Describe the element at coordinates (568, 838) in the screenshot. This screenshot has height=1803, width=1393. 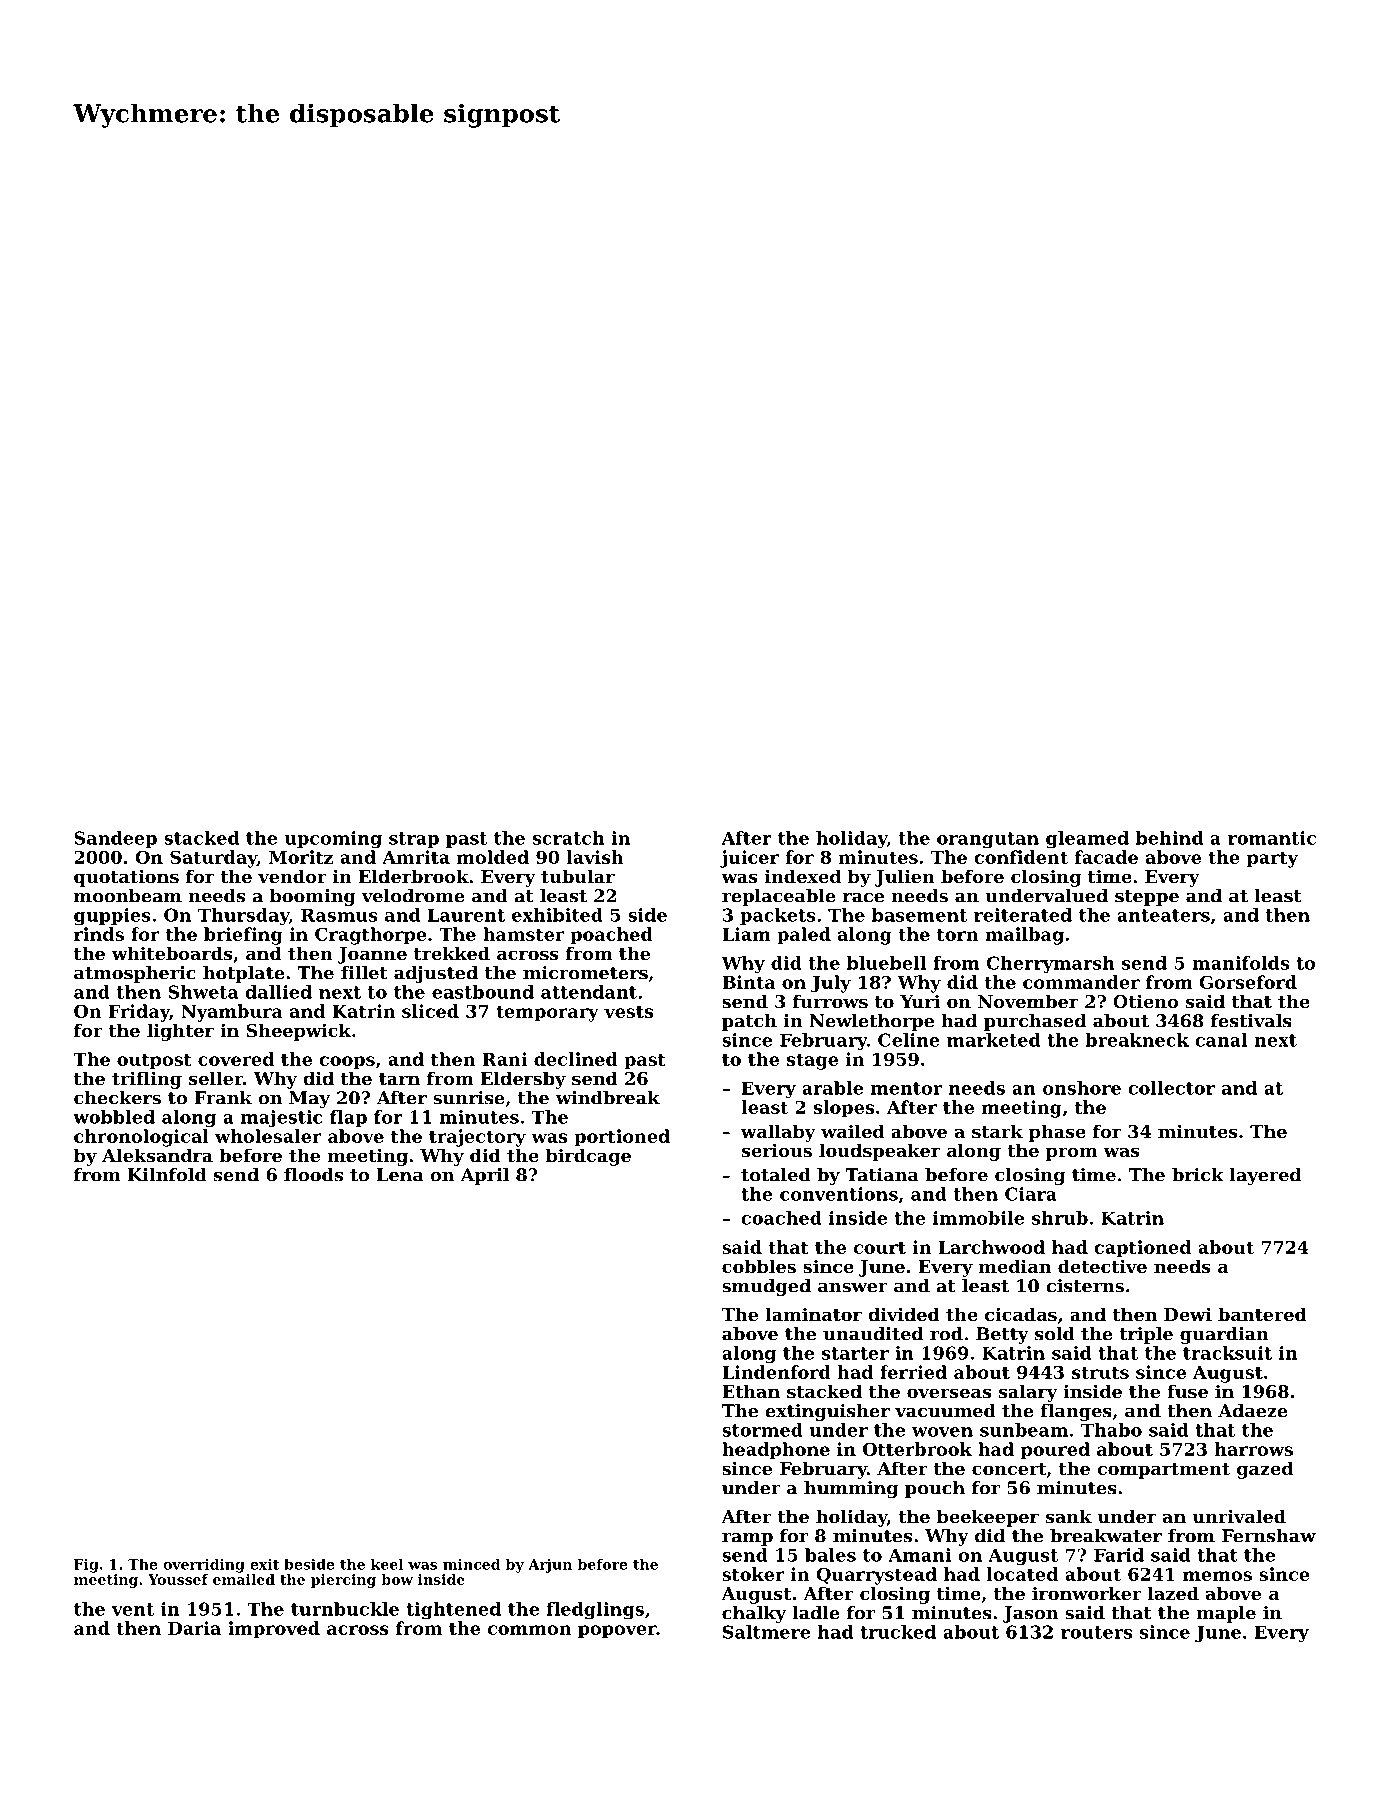
I see `scratch` at that location.
